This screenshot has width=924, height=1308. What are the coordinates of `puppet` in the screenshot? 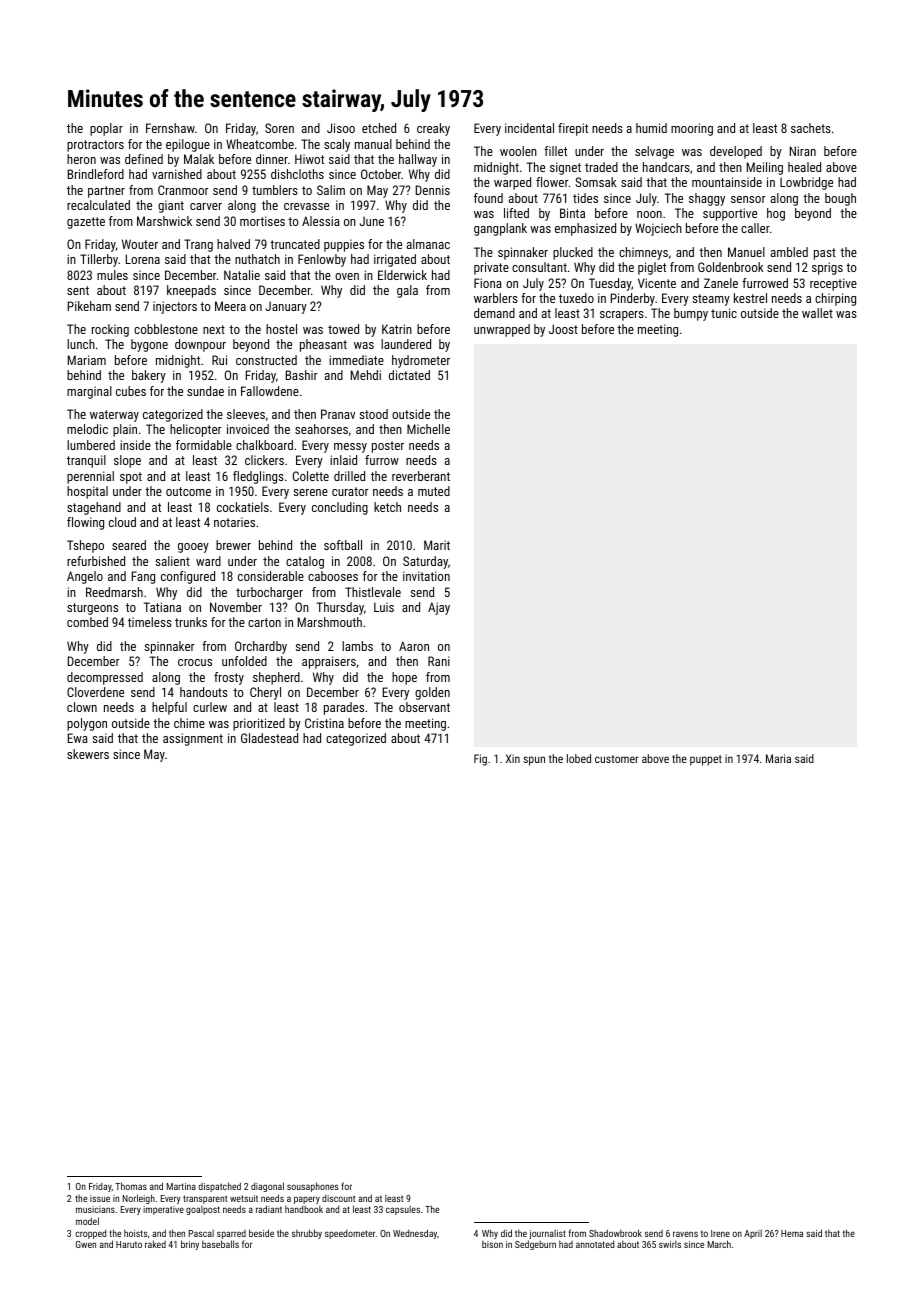 It's located at (706, 760).
